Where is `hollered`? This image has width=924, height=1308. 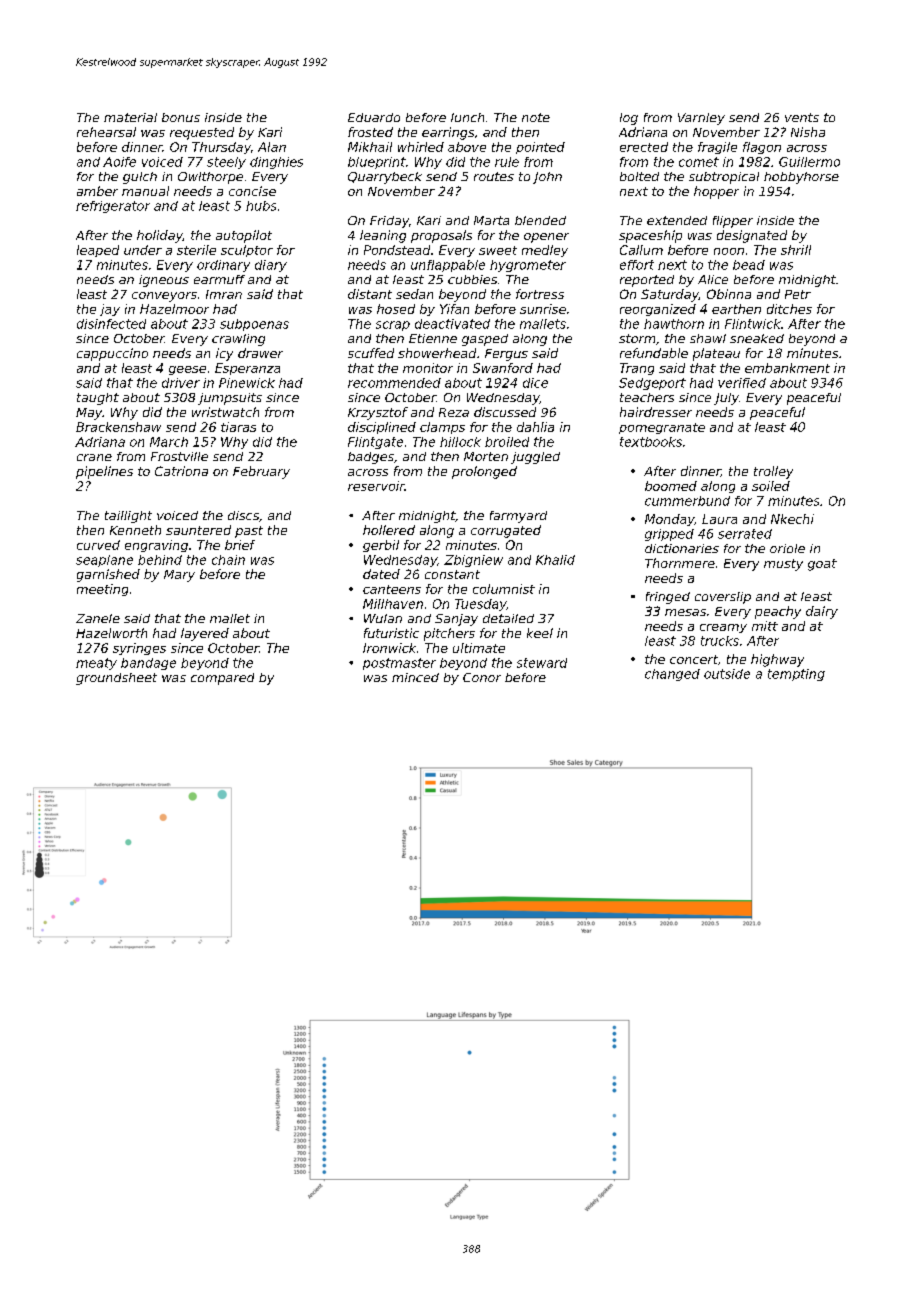 hollered is located at coordinates (389, 530).
